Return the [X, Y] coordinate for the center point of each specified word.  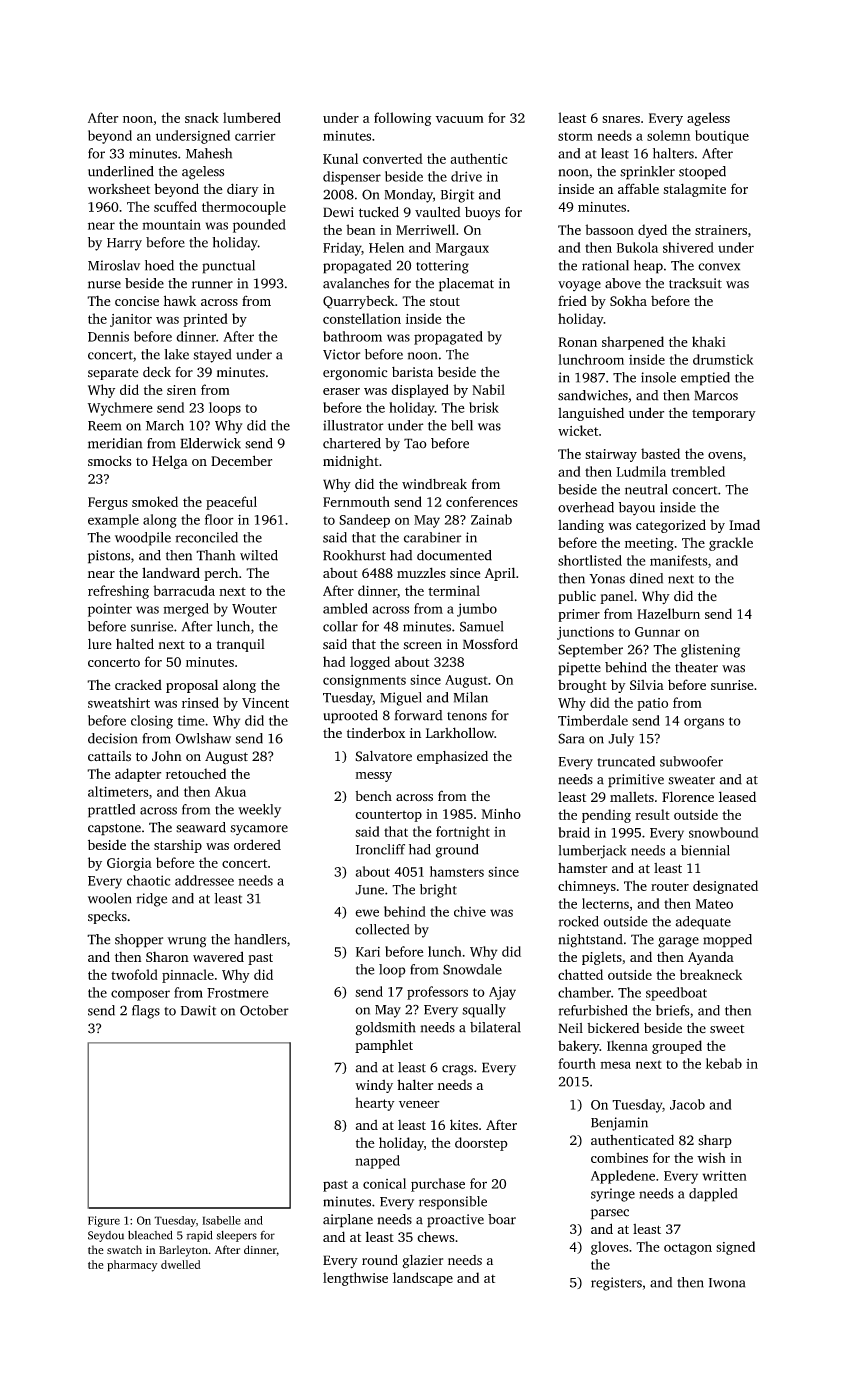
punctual [228, 267]
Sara [571, 738]
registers [616, 1284]
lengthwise [355, 1279]
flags [146, 1012]
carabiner [433, 537]
